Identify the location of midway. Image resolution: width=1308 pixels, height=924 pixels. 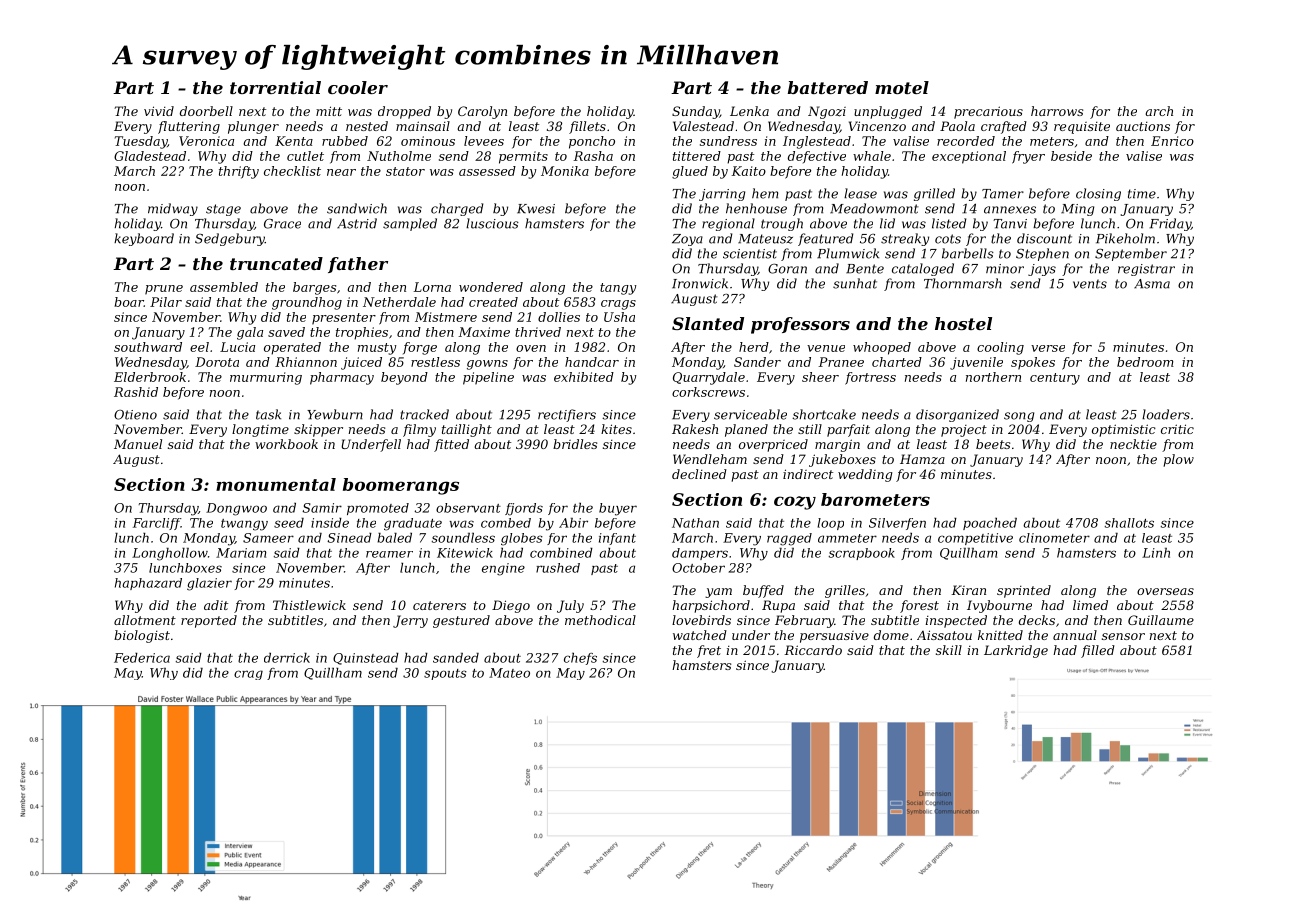
(173, 209).
